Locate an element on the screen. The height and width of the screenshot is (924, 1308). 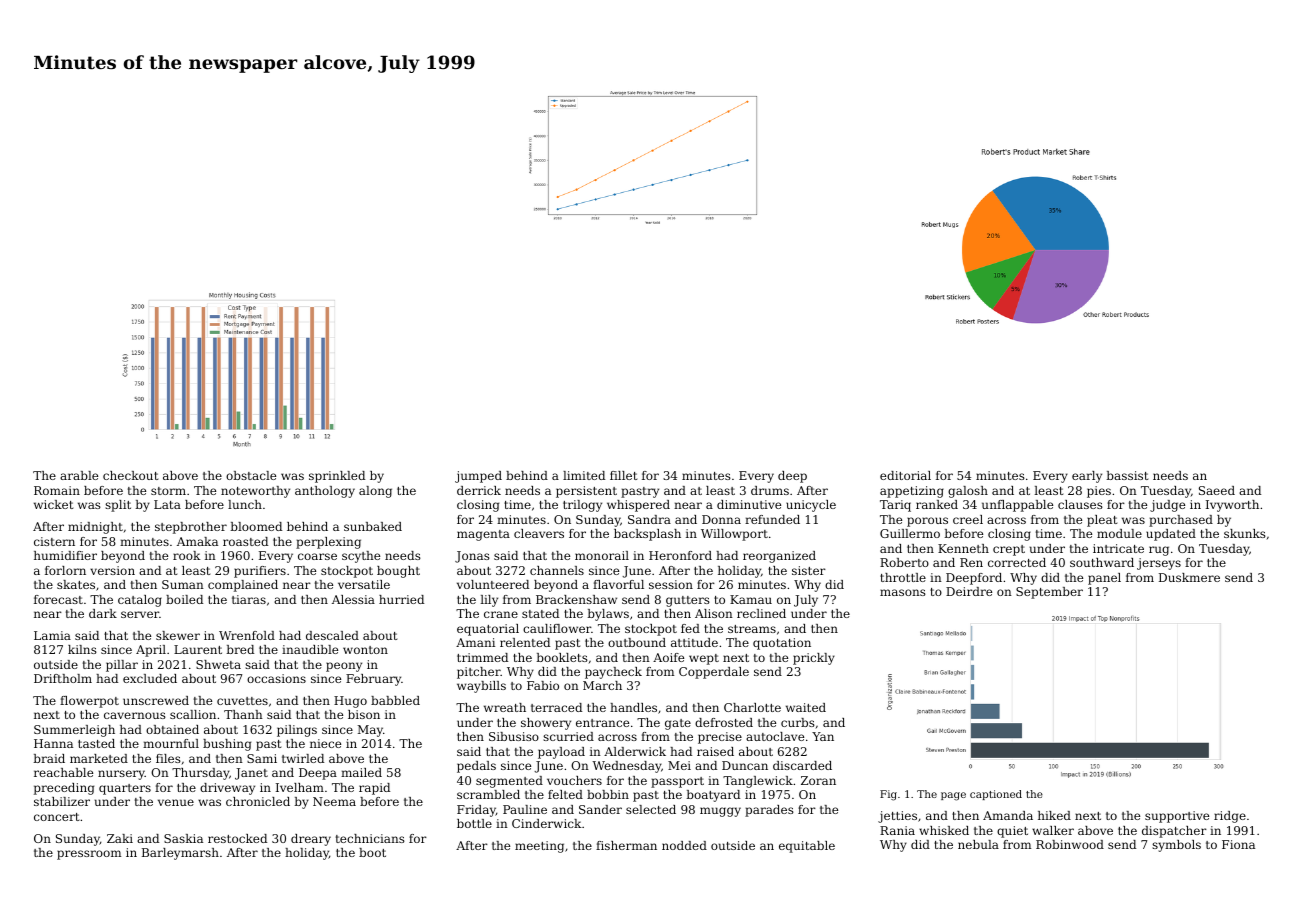
bassist is located at coordinates (1127, 475).
